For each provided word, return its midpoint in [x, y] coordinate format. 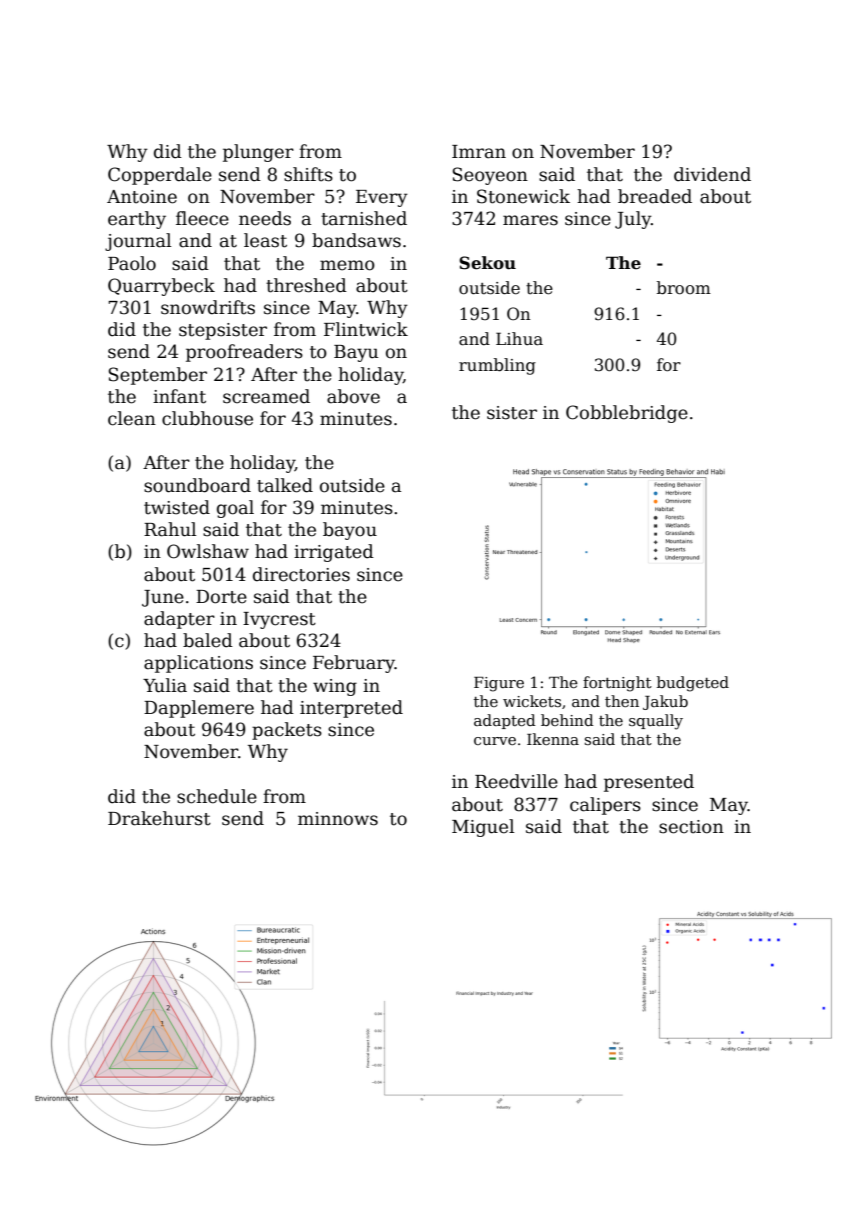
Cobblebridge [627, 414]
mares [530, 220]
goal [235, 509]
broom [684, 288]
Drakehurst [159, 818]
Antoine [142, 197]
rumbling [497, 366]
